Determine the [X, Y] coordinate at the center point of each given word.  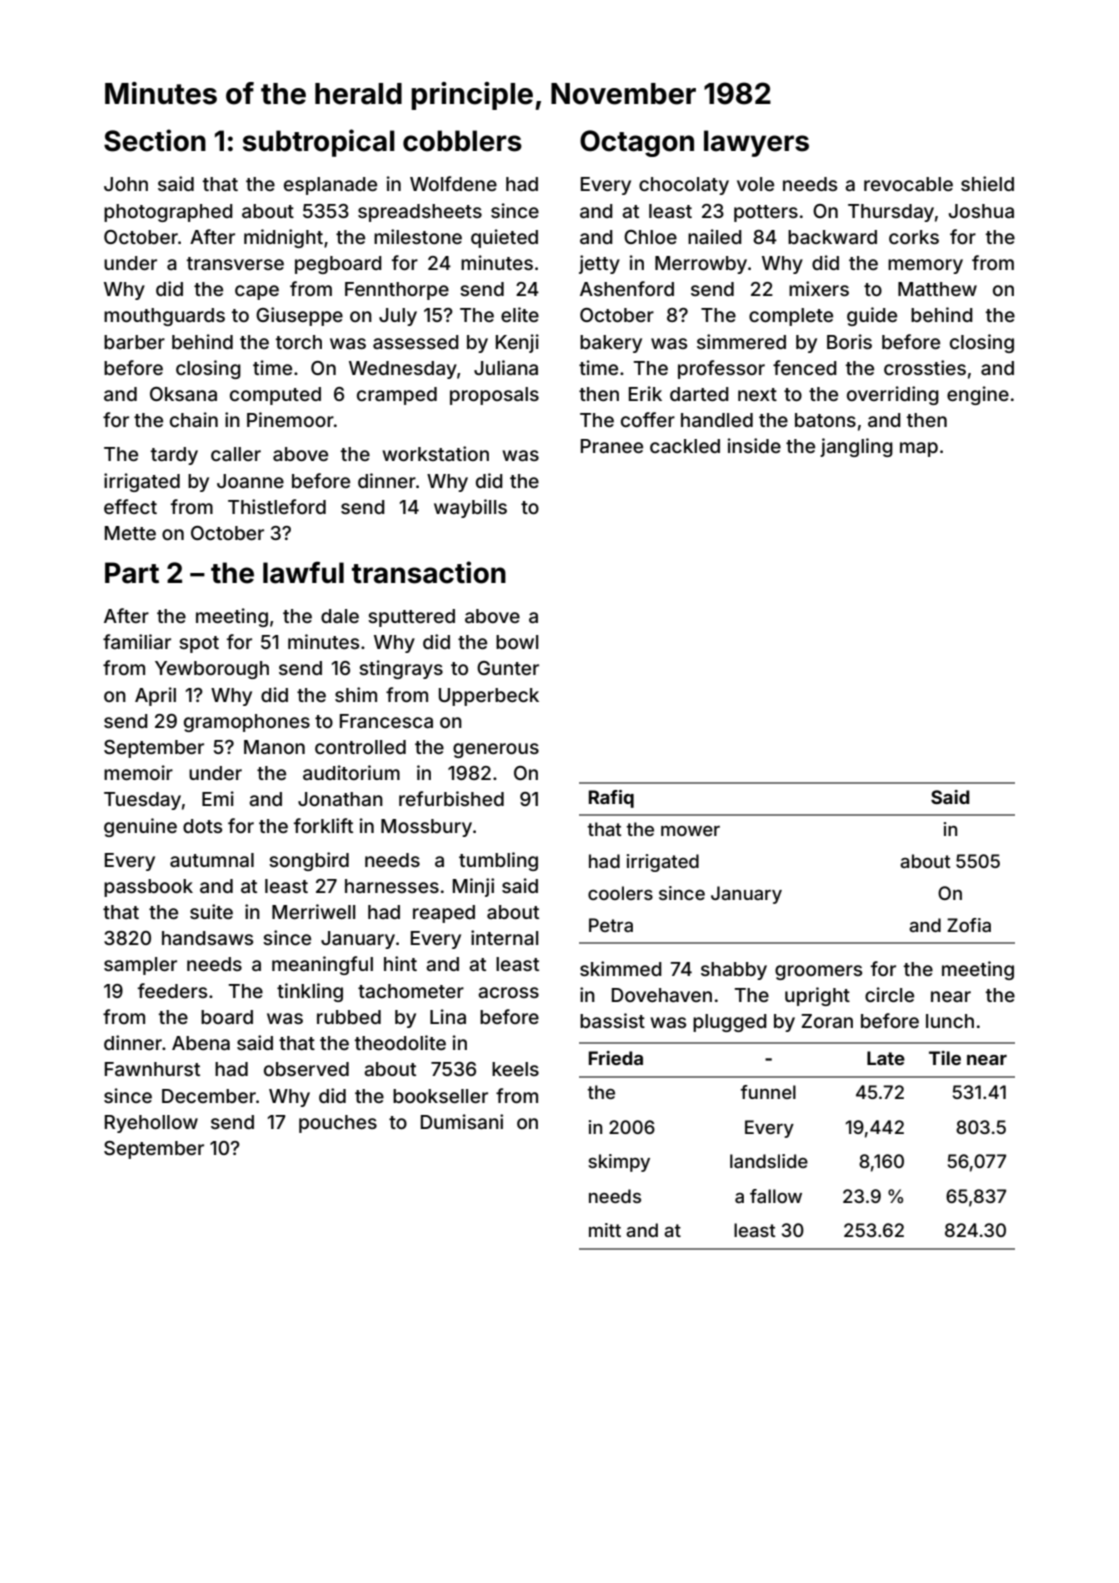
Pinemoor [290, 419]
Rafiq [611, 799]
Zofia [969, 925]
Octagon [637, 143]
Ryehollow [151, 1124]
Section [155, 140]
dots [202, 826]
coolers [620, 893]
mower [690, 831]
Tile [945, 1058]
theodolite [400, 1042]
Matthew [937, 289]
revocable [908, 184]
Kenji [517, 343]
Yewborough [212, 670]
